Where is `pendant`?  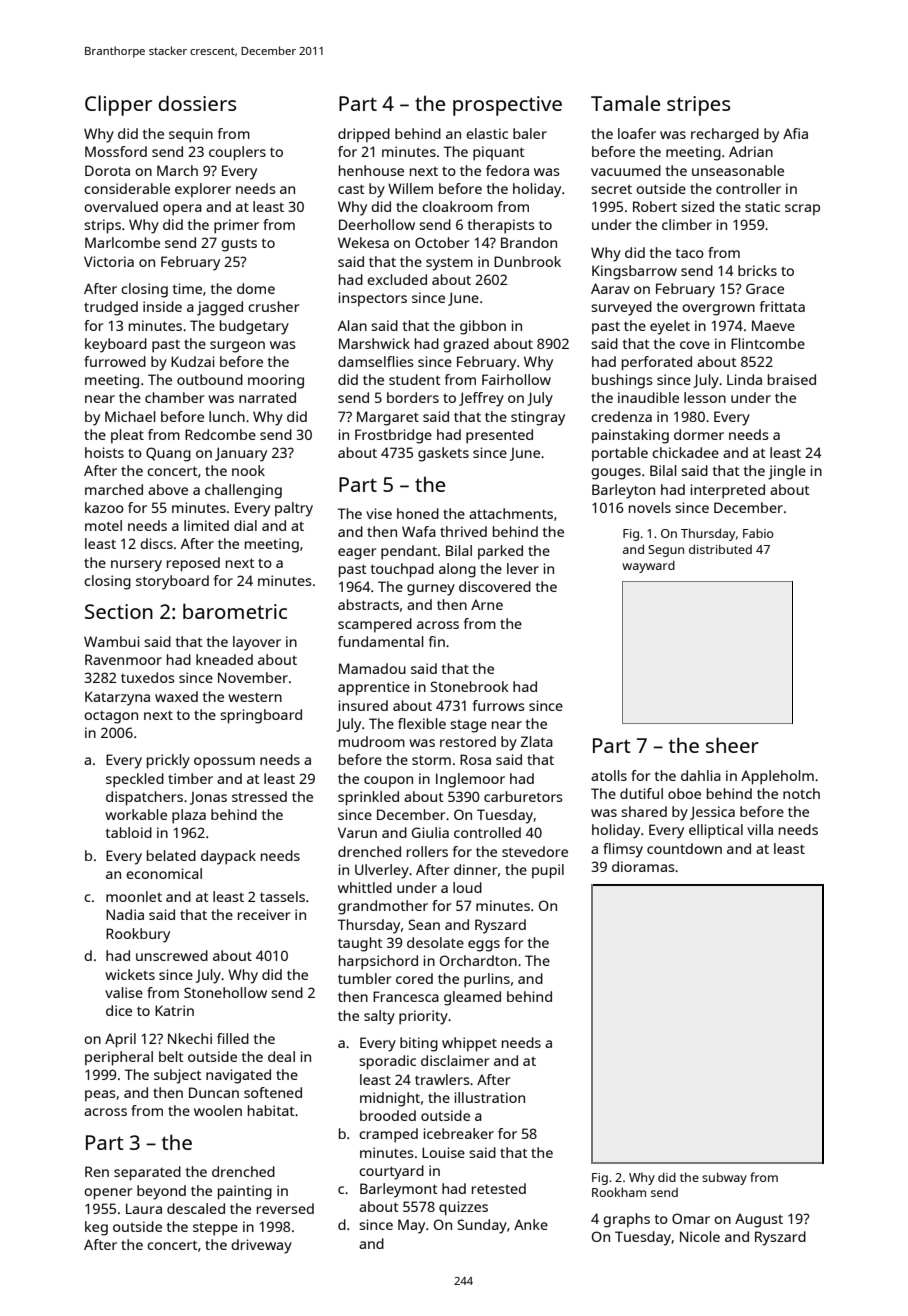 pendant is located at coordinates (409, 552).
